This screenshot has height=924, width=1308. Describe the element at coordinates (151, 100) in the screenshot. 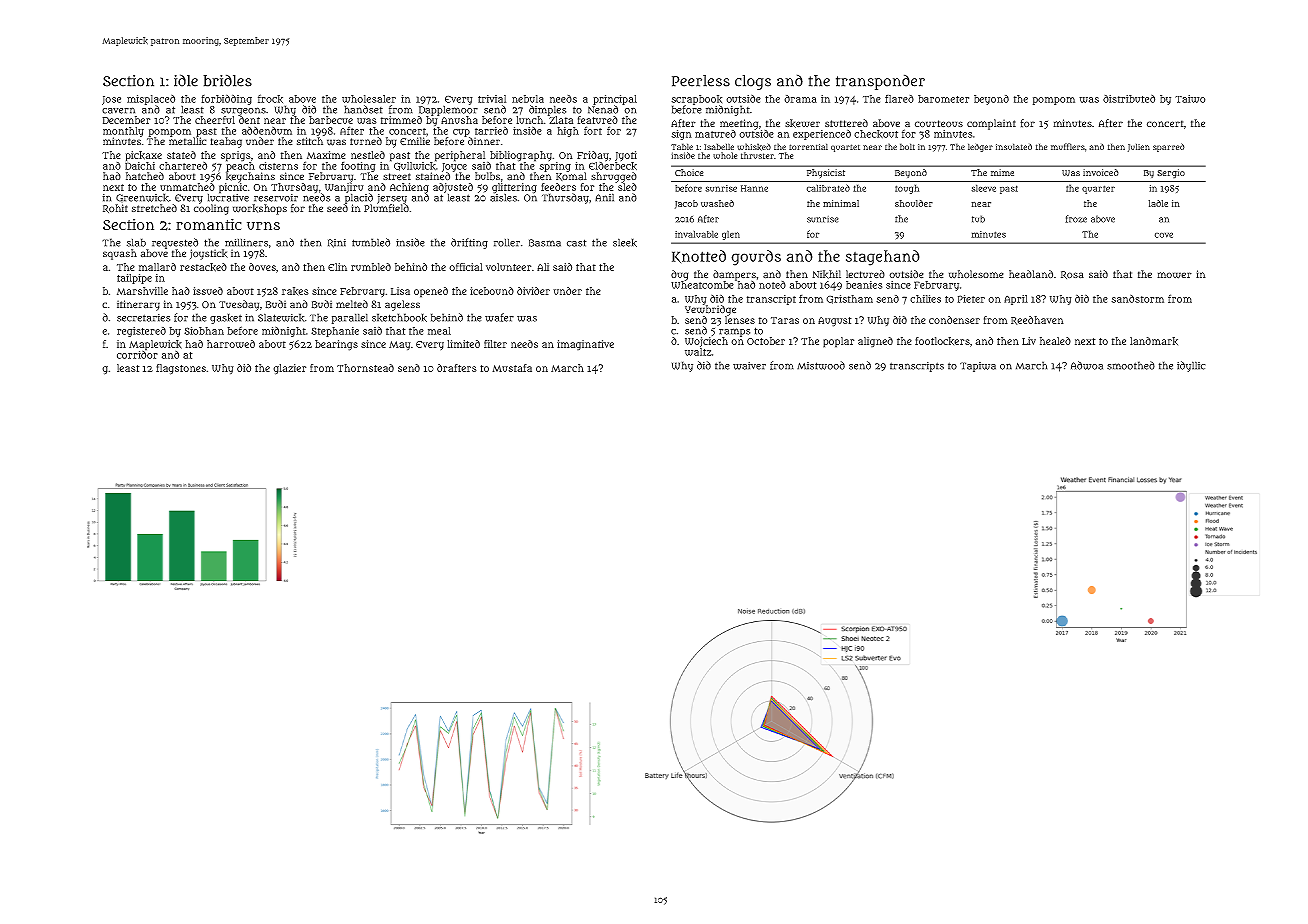

I see `misplaced` at that location.
